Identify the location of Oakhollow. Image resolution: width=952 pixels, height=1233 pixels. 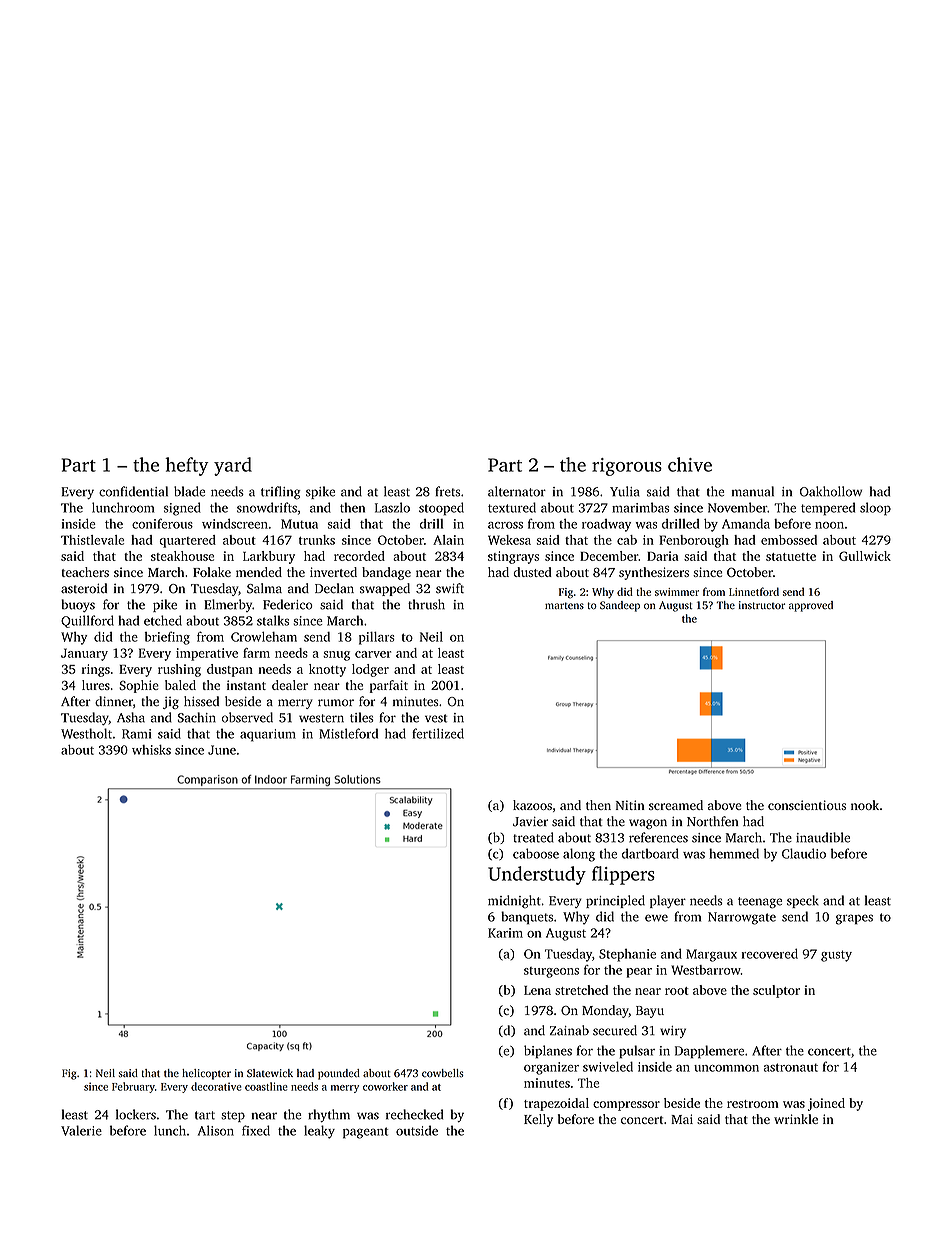
(831, 491).
